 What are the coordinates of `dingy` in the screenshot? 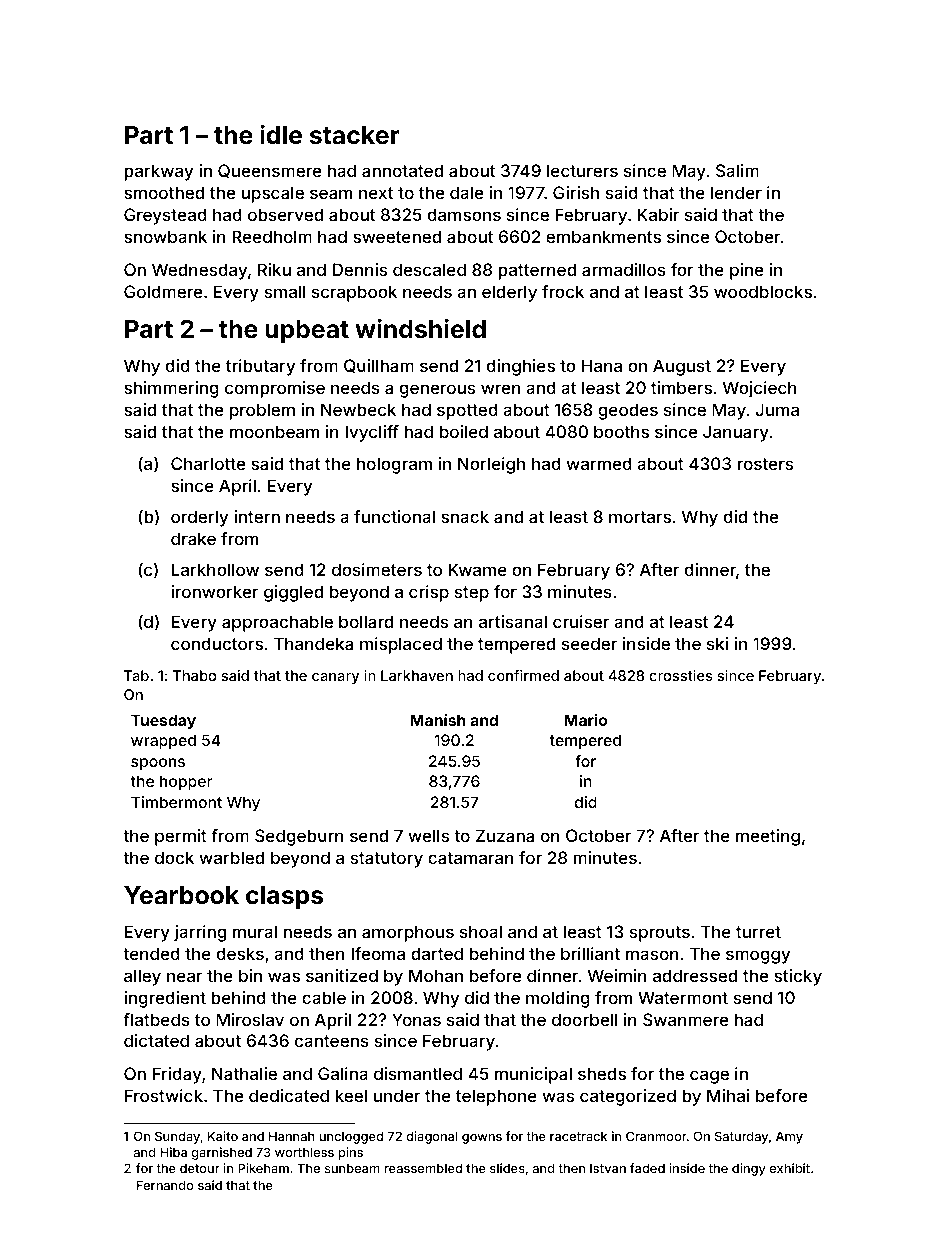 It's located at (749, 1169).
